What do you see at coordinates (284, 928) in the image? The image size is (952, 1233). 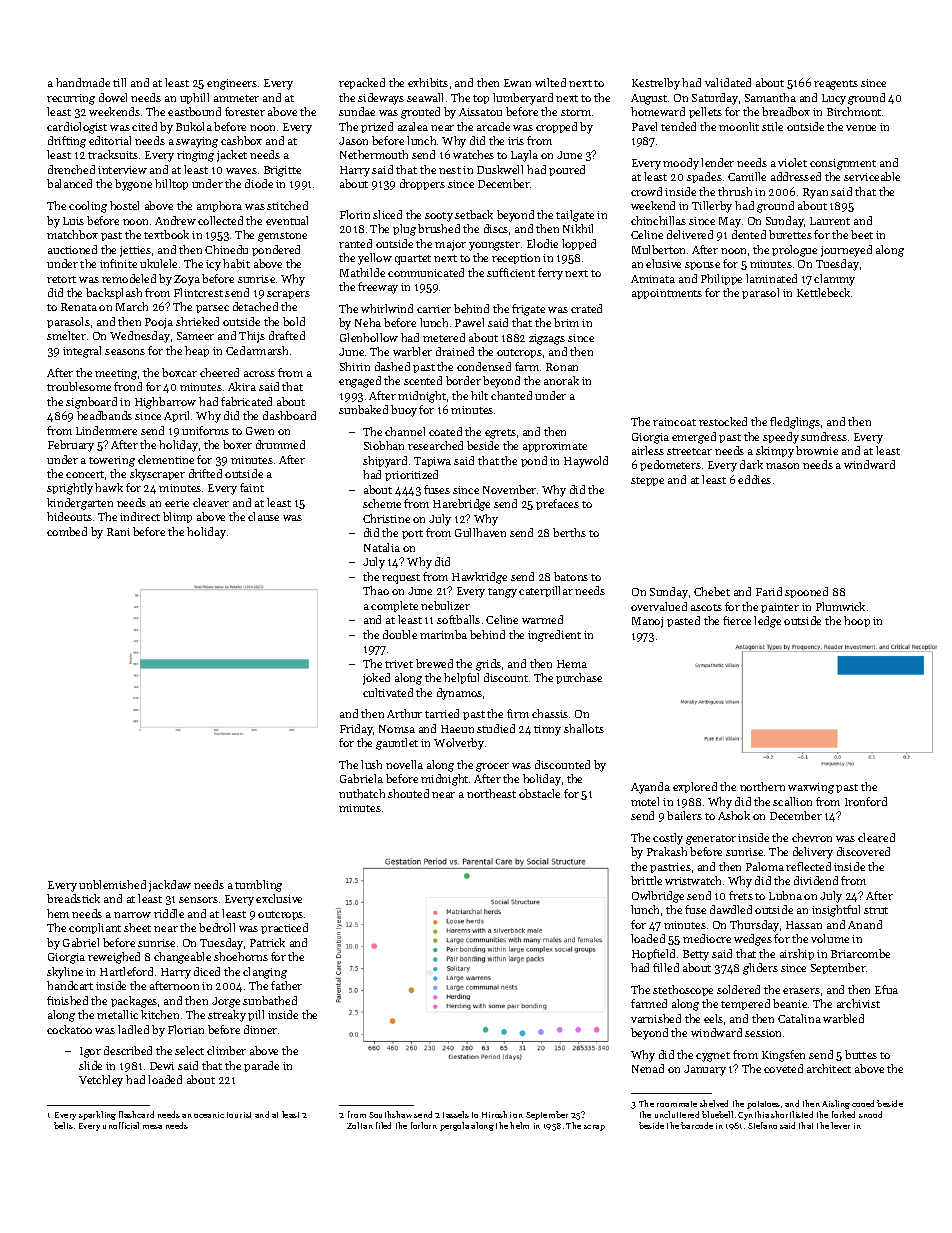 I see `practiced` at bounding box center [284, 928].
